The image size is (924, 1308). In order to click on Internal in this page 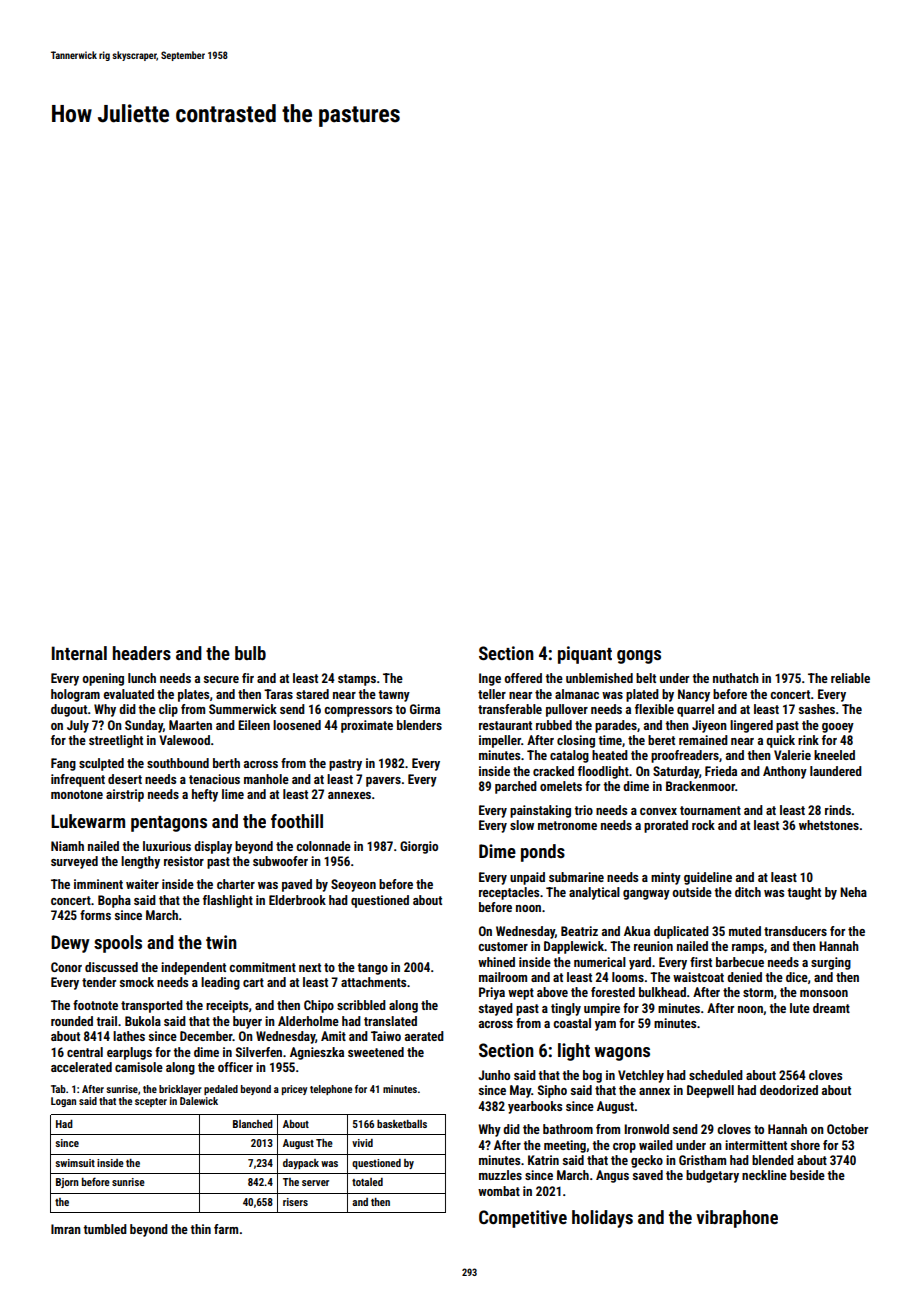, I will do `click(79, 653)`.
